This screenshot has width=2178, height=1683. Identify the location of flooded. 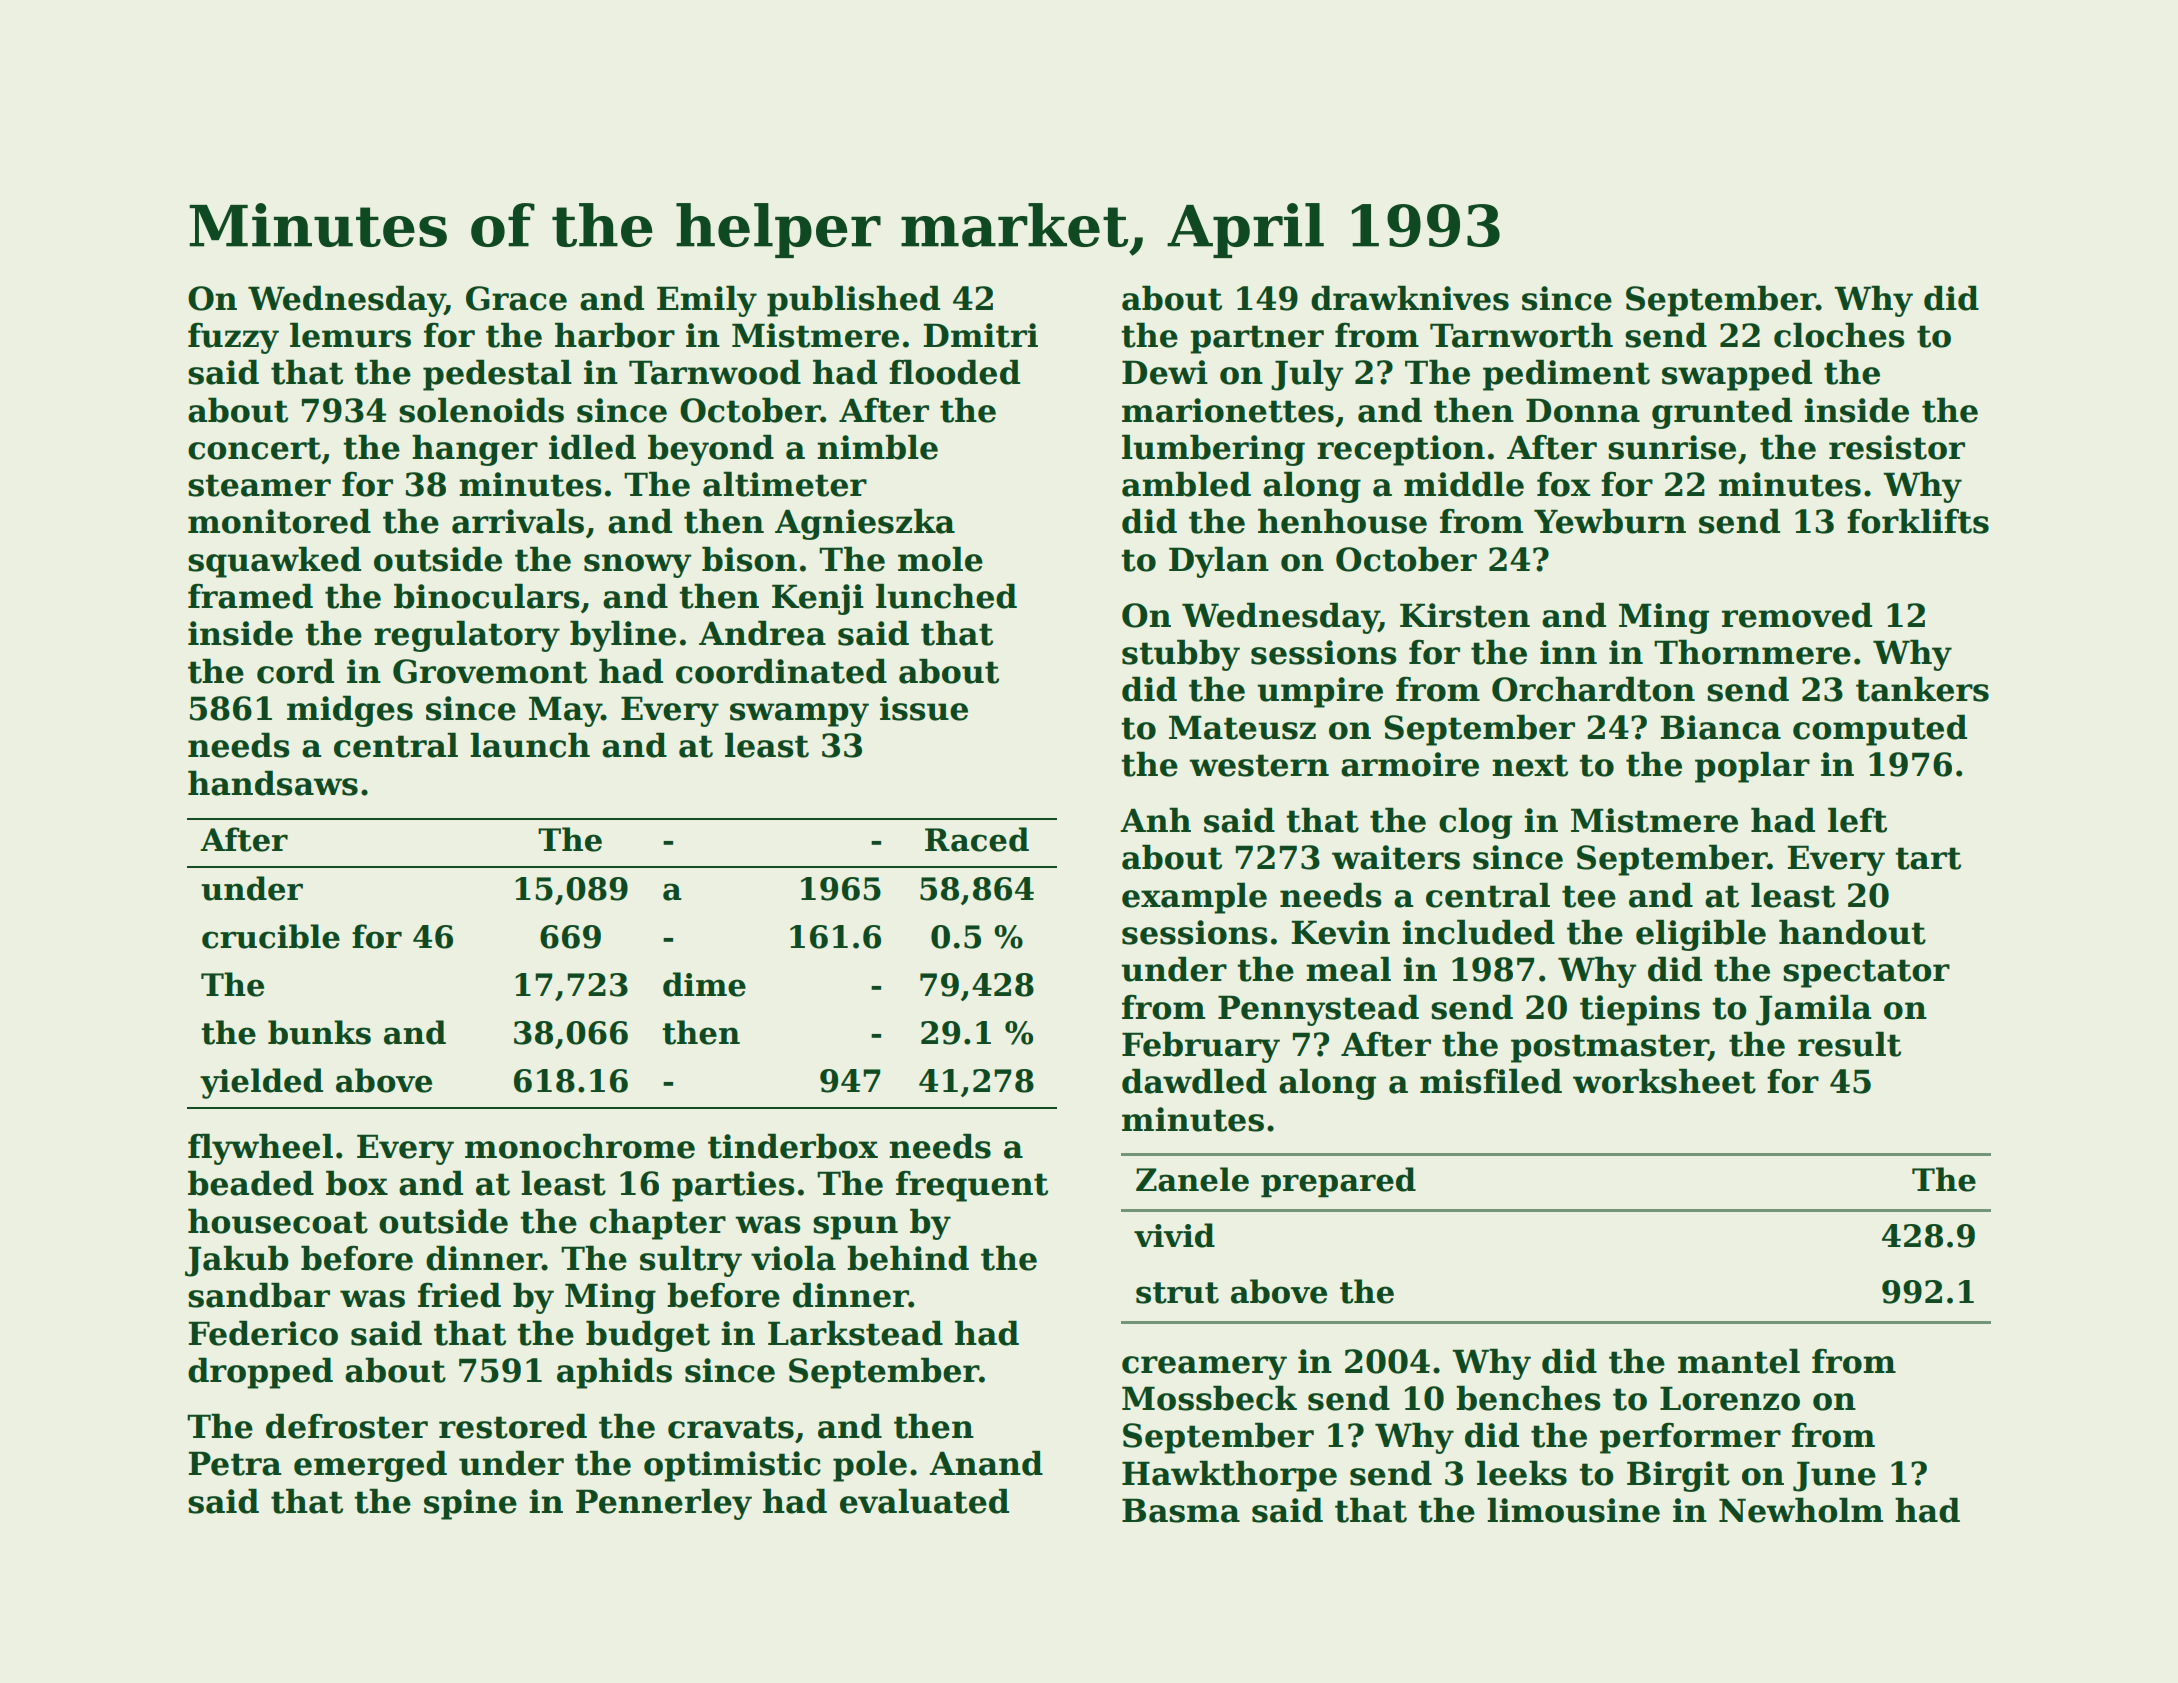
(954, 372).
